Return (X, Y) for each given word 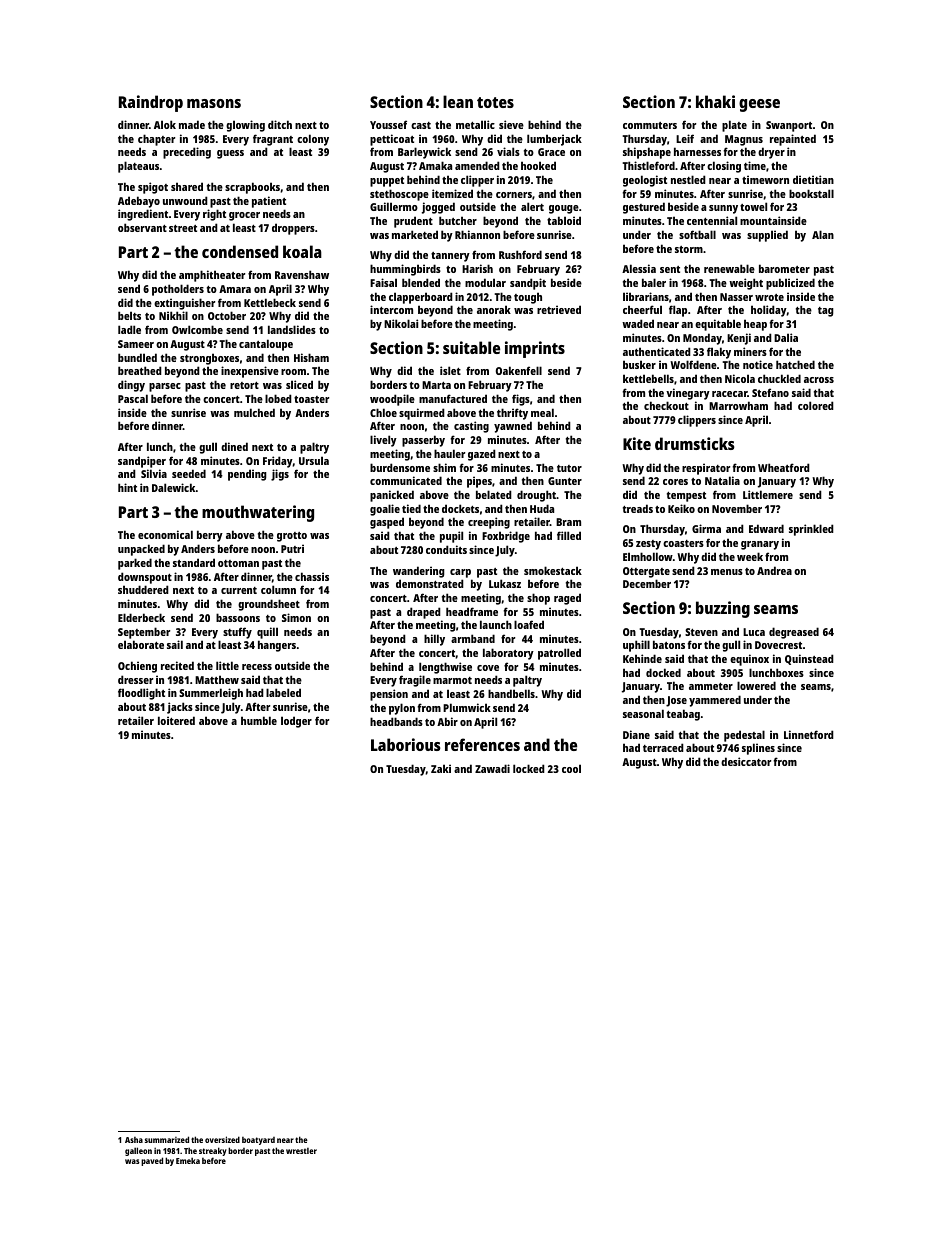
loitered (176, 720)
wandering (419, 572)
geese (759, 105)
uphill (636, 646)
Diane (636, 734)
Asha (134, 1140)
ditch (280, 124)
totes (495, 102)
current (239, 590)
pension (389, 695)
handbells (511, 693)
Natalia (722, 480)
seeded (189, 473)
